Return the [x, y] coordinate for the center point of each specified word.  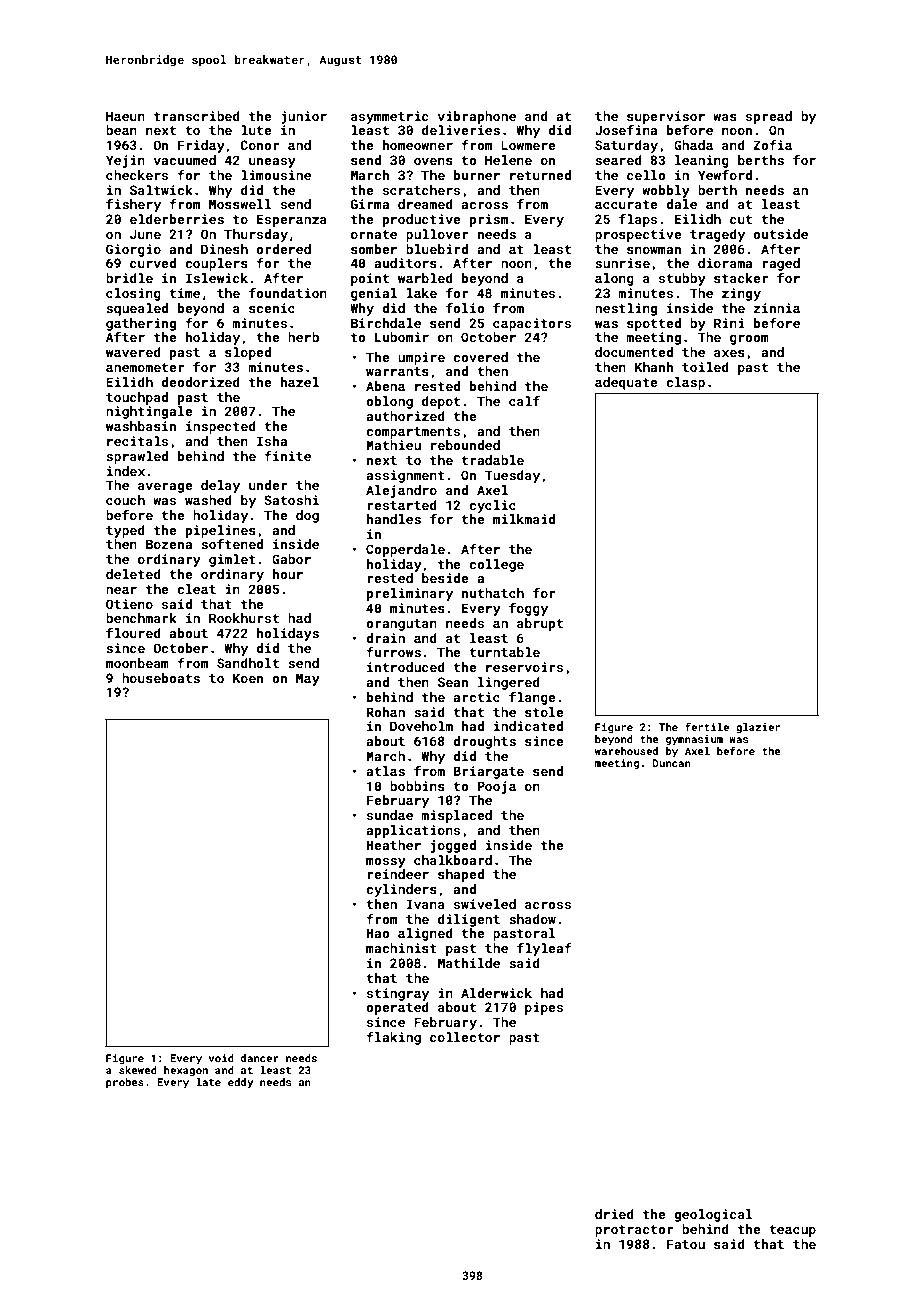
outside [780, 234]
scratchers [421, 190]
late [208, 1082]
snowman [654, 250]
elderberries [177, 219]
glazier [758, 728]
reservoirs [524, 667]
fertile [707, 726]
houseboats [161, 678]
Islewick [217, 278]
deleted [133, 574]
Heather [393, 845]
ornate [374, 234]
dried [614, 1214]
